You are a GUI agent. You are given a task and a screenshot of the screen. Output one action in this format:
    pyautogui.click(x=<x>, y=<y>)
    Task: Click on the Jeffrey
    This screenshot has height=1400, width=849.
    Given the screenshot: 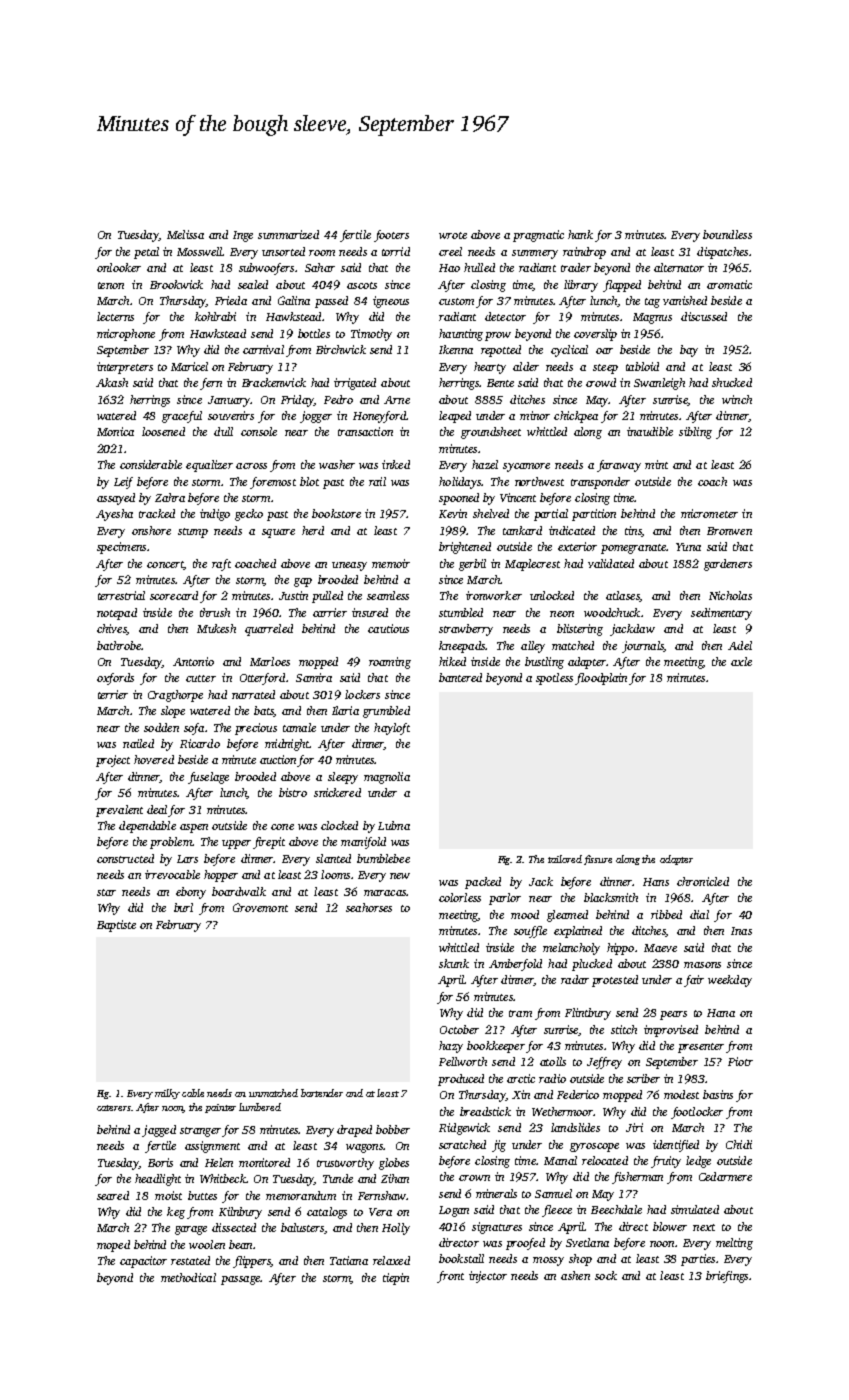 What is the action you would take?
    pyautogui.click(x=604, y=1063)
